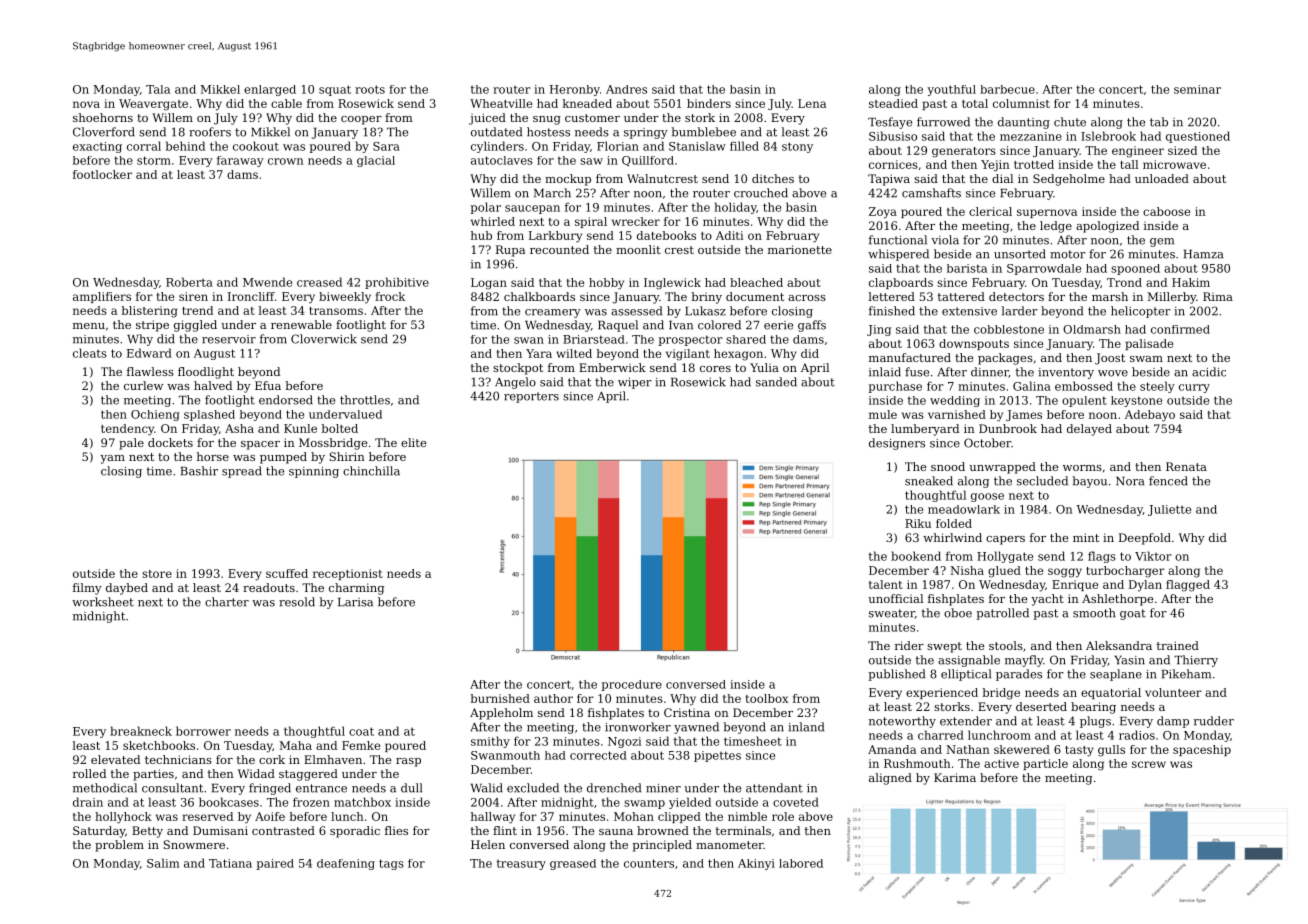  I want to click on shoehorns, so click(103, 117).
